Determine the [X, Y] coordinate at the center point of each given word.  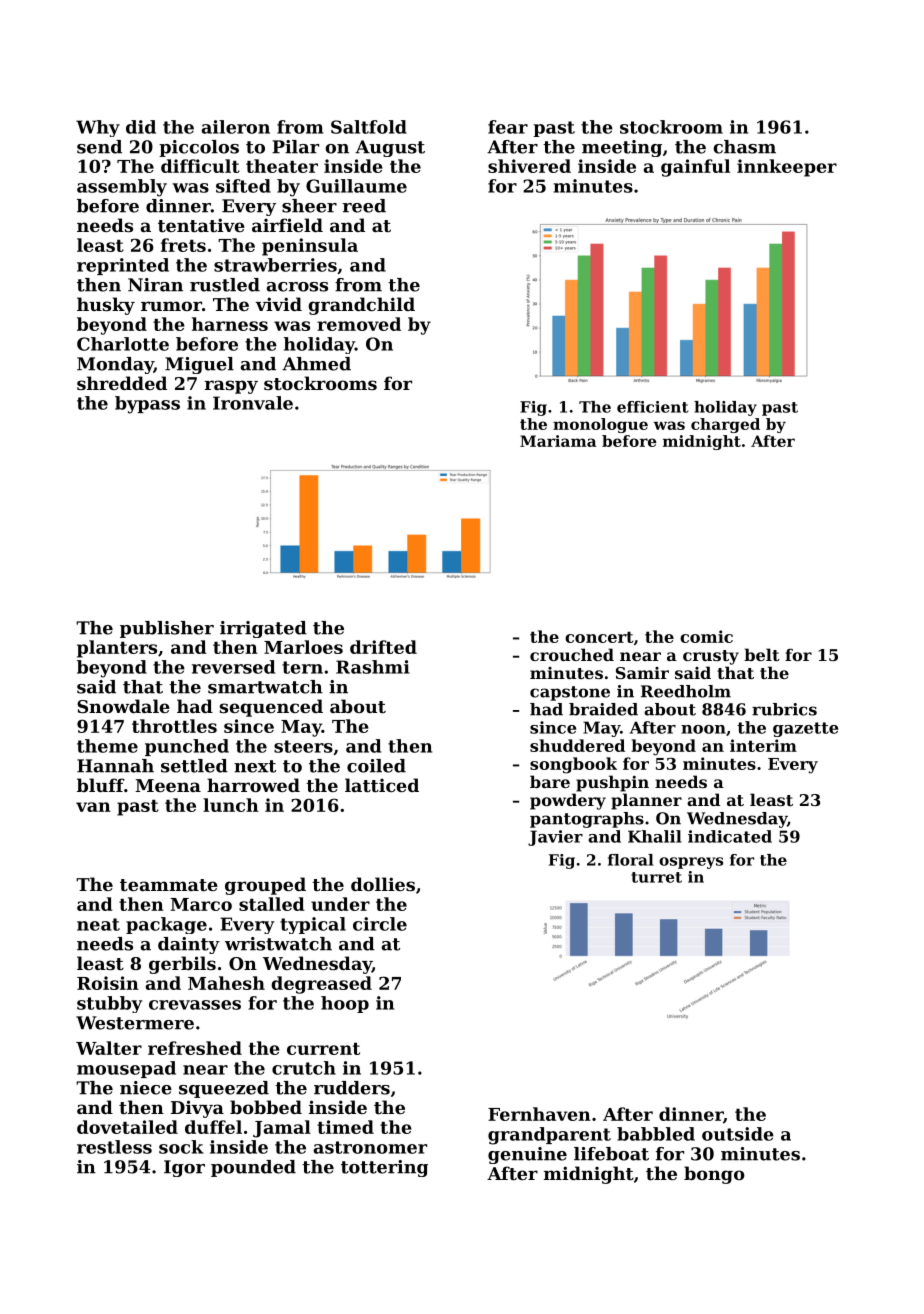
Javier [555, 838]
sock [181, 1147]
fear [508, 127]
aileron [236, 127]
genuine [527, 1155]
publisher [167, 629]
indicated [730, 836]
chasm [744, 147]
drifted [383, 647]
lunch [231, 805]
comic [706, 636]
